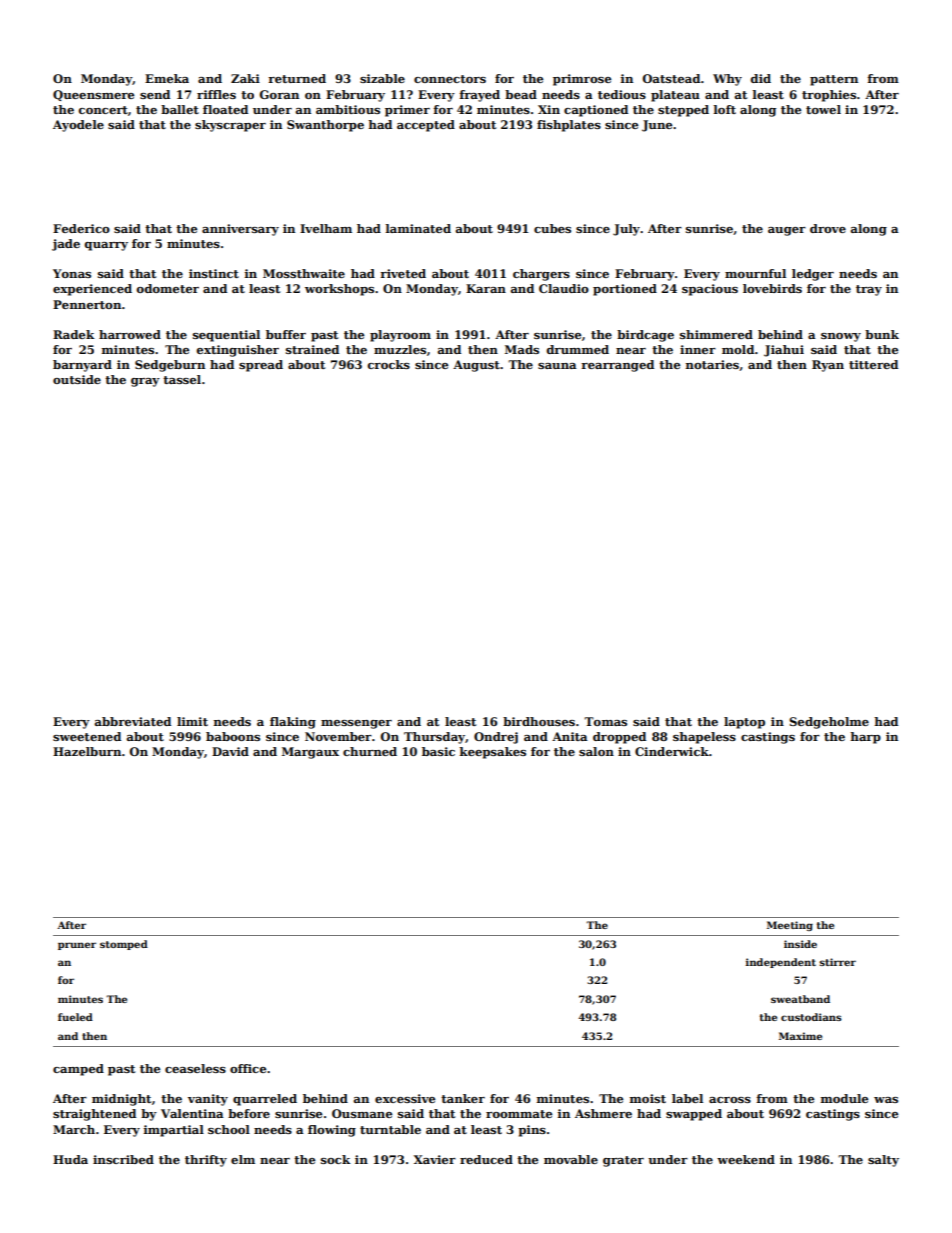  I want to click on harp, so click(865, 738).
